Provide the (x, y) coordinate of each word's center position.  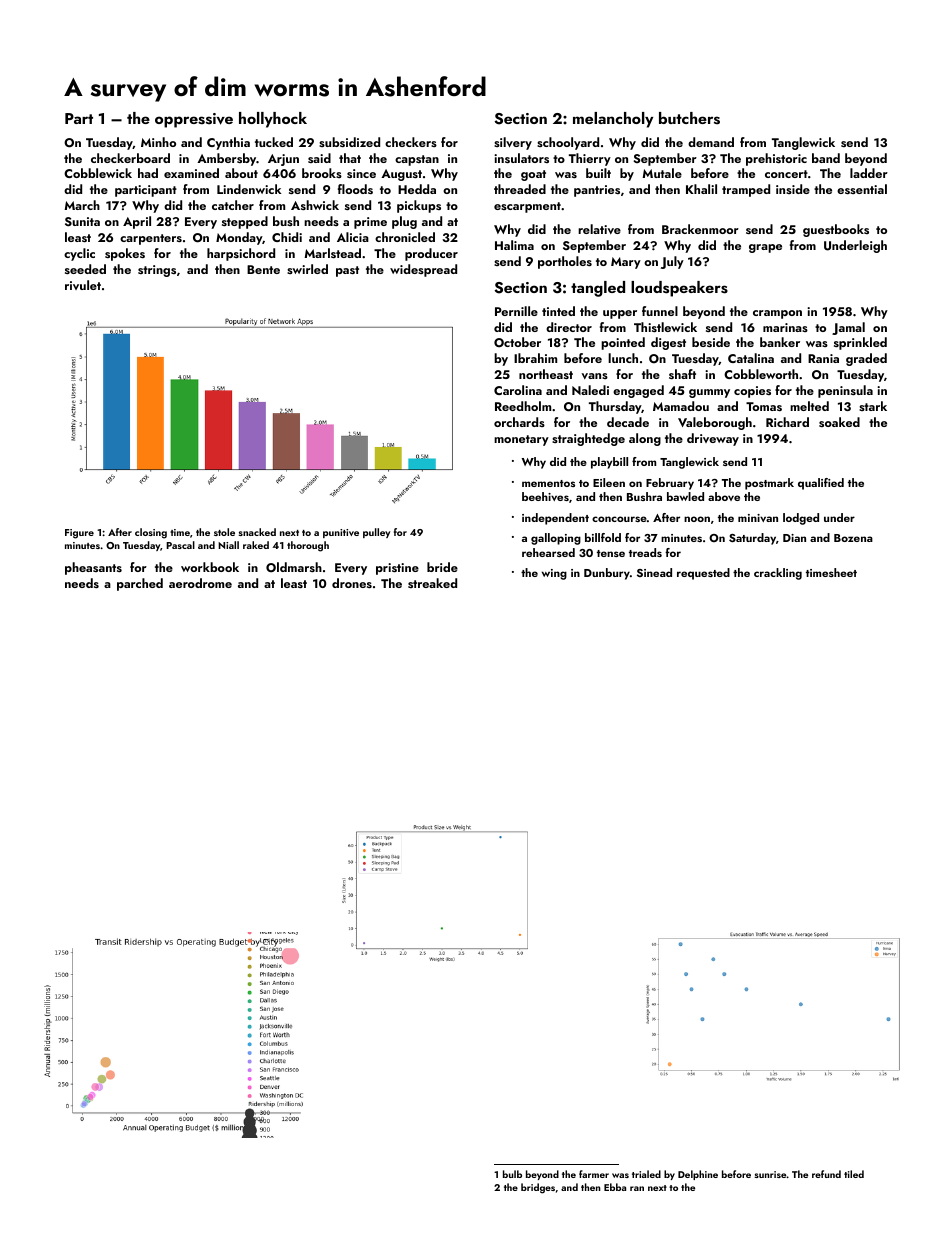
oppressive (194, 120)
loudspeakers (679, 289)
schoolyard (568, 143)
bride (442, 567)
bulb (512, 1174)
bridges (538, 1188)
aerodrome (200, 583)
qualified (821, 484)
